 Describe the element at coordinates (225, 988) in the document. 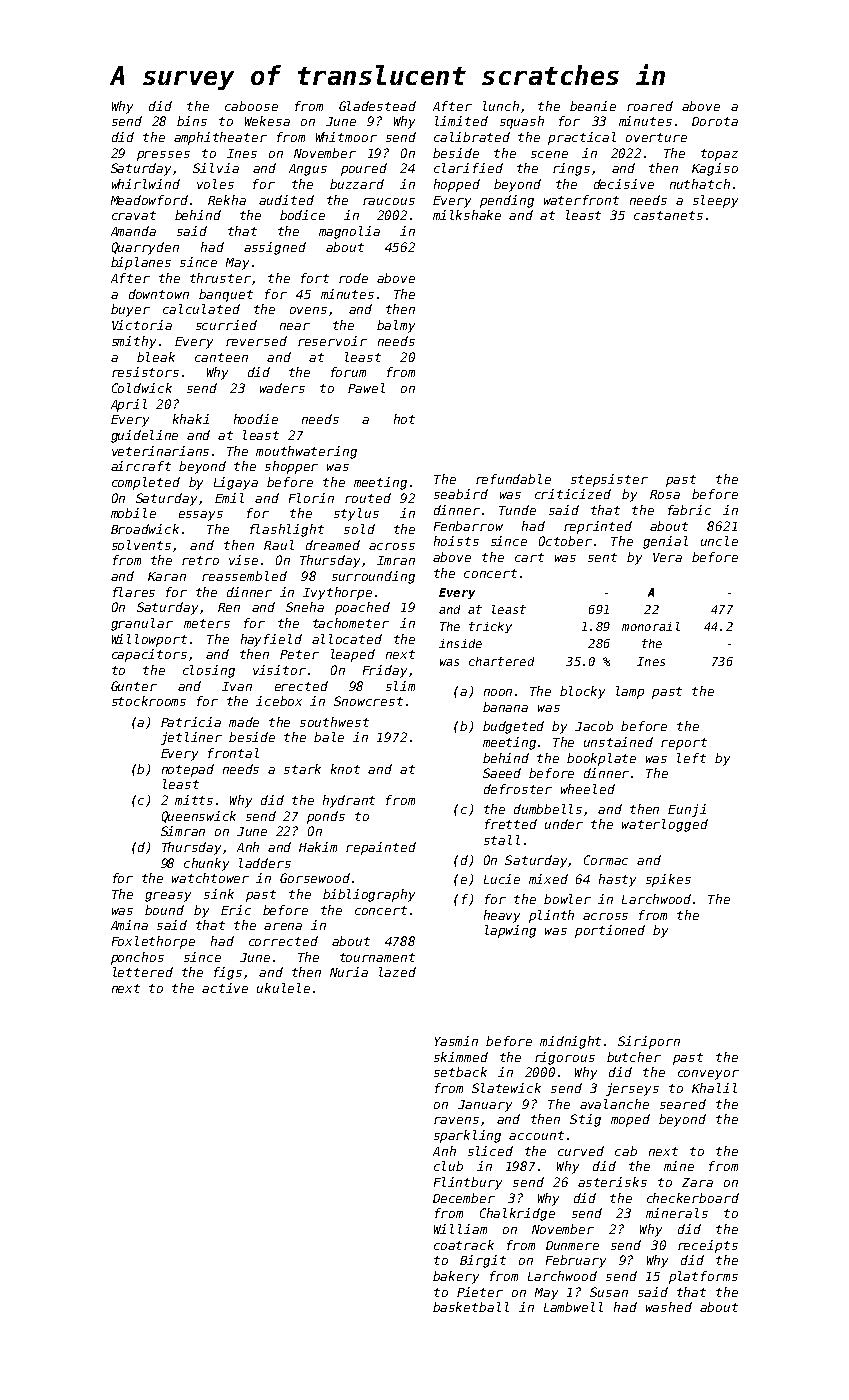

I see `active` at that location.
